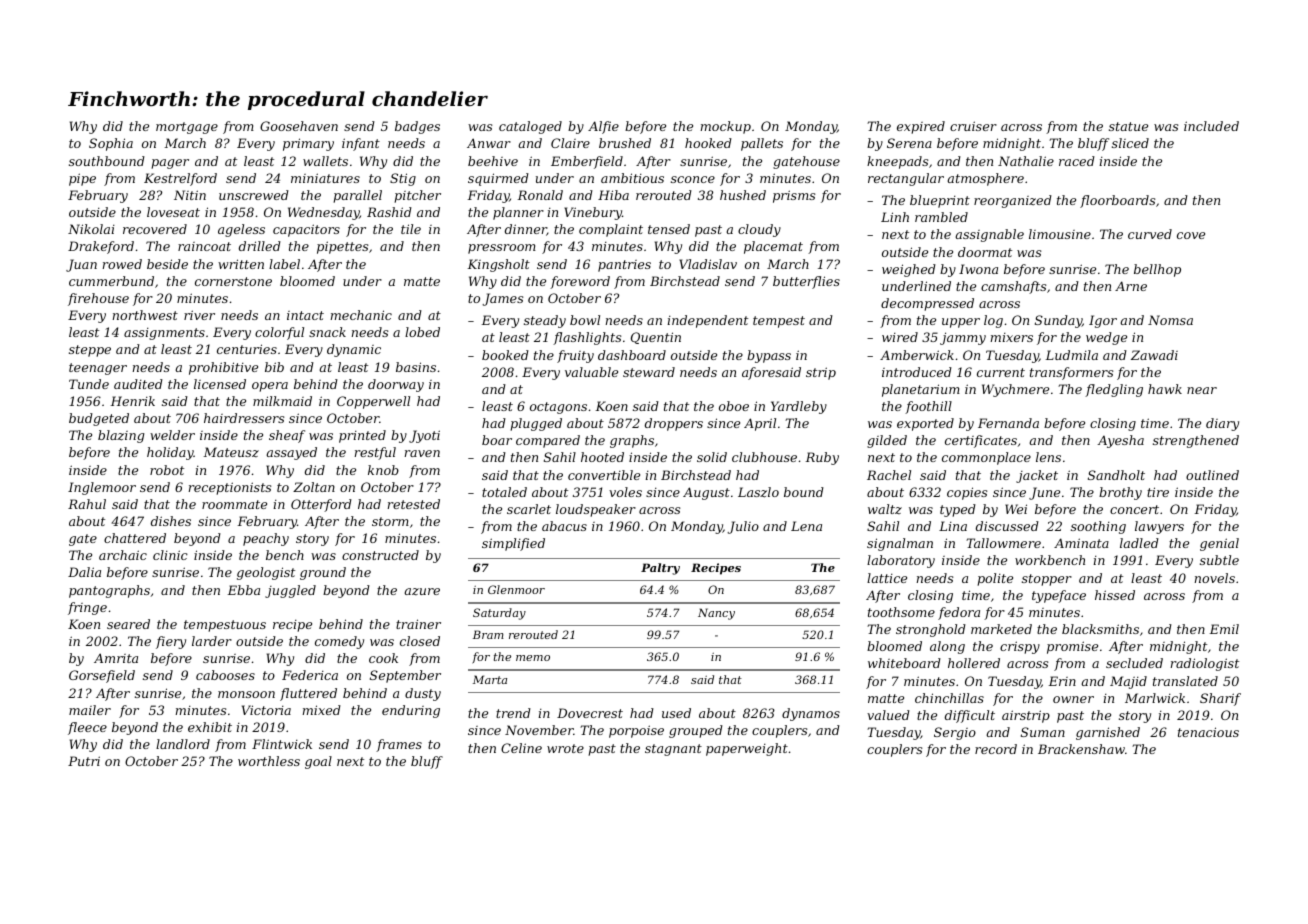  What do you see at coordinates (673, 750) in the screenshot?
I see `stagnant` at bounding box center [673, 750].
